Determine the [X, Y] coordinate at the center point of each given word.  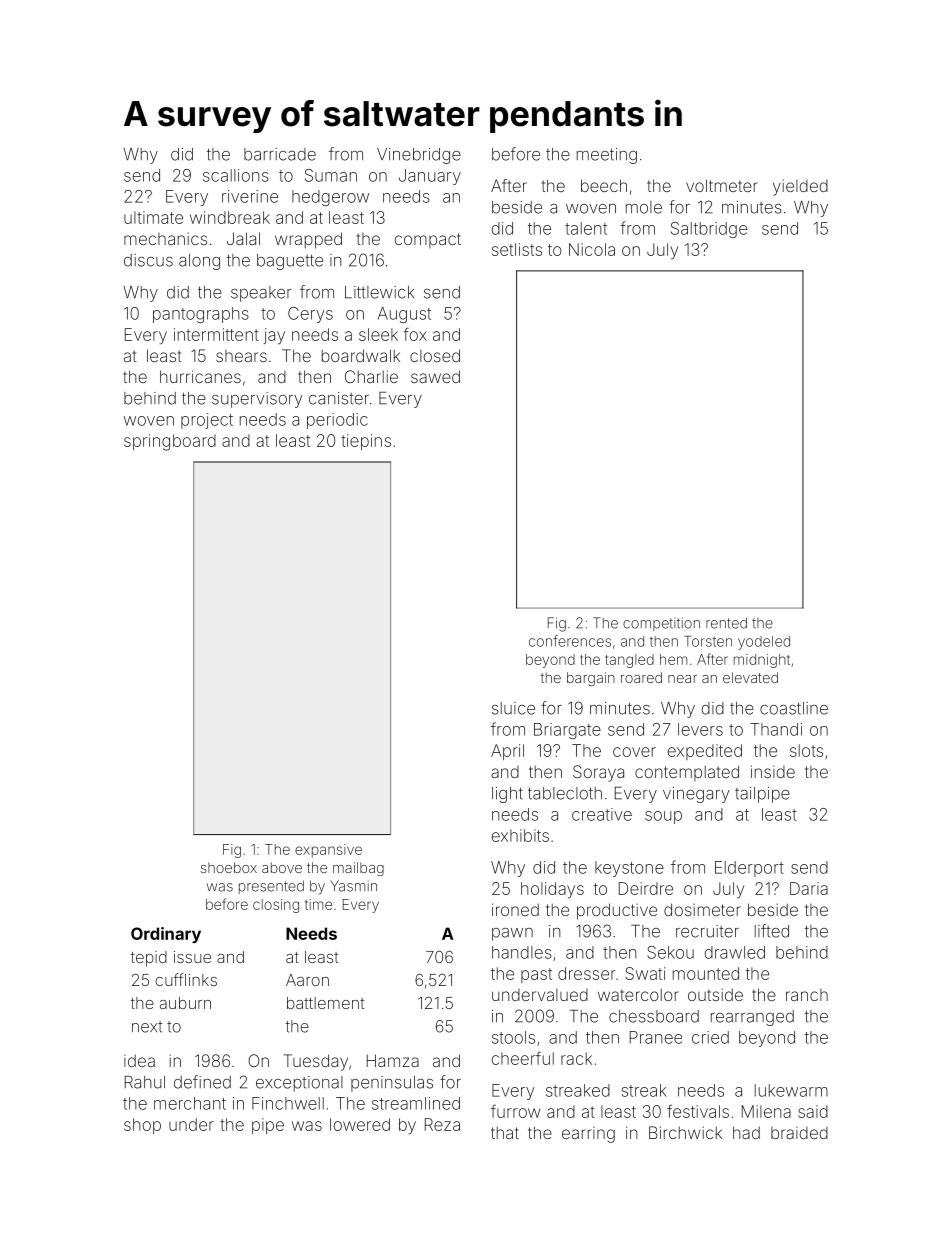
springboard [170, 442]
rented [726, 623]
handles [522, 952]
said [813, 1111]
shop [142, 1126]
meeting [607, 156]
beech [604, 185]
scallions [236, 175]
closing [276, 906]
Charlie [371, 376]
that [505, 1133]
